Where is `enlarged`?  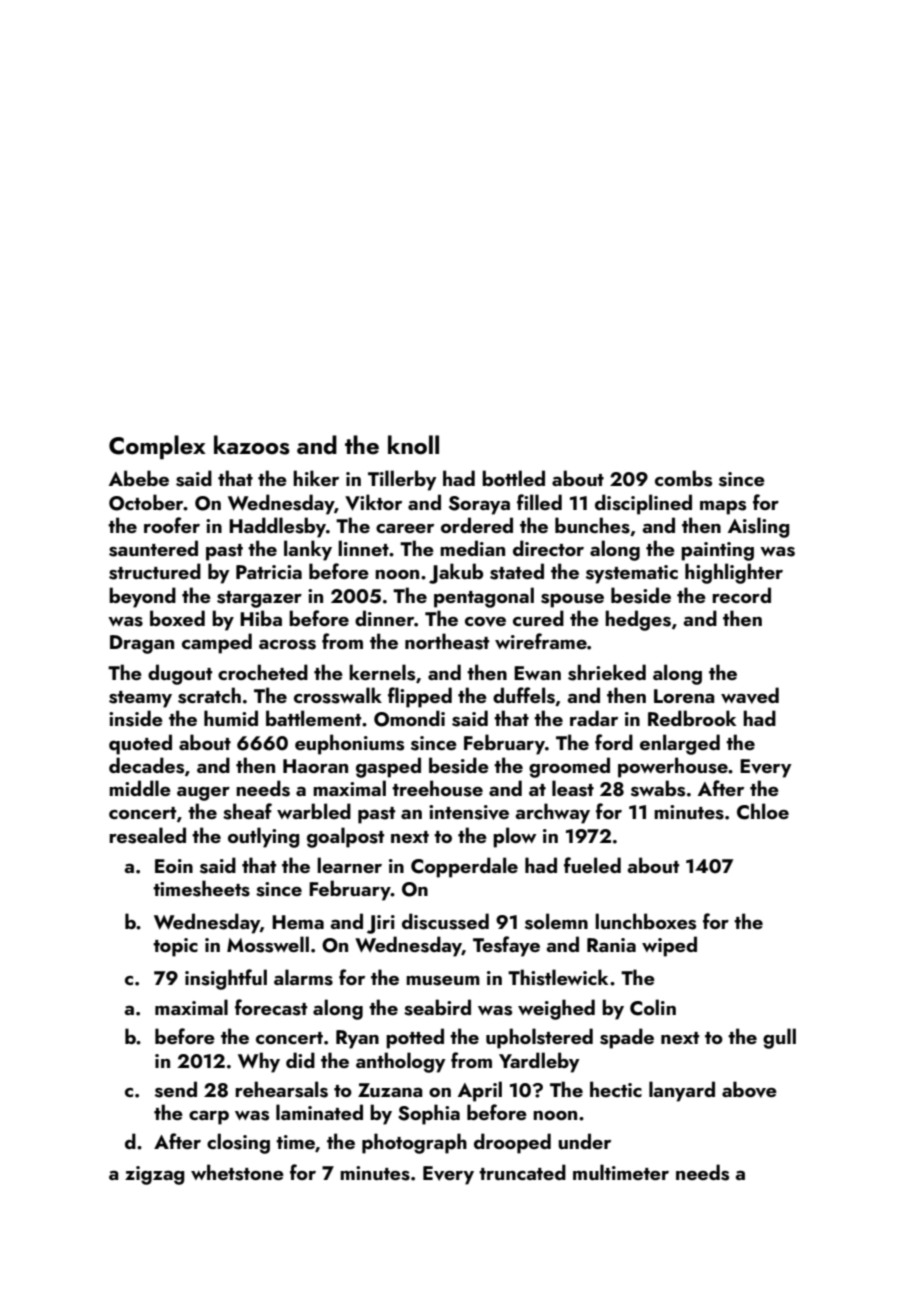 enlarged is located at coordinates (680, 744).
